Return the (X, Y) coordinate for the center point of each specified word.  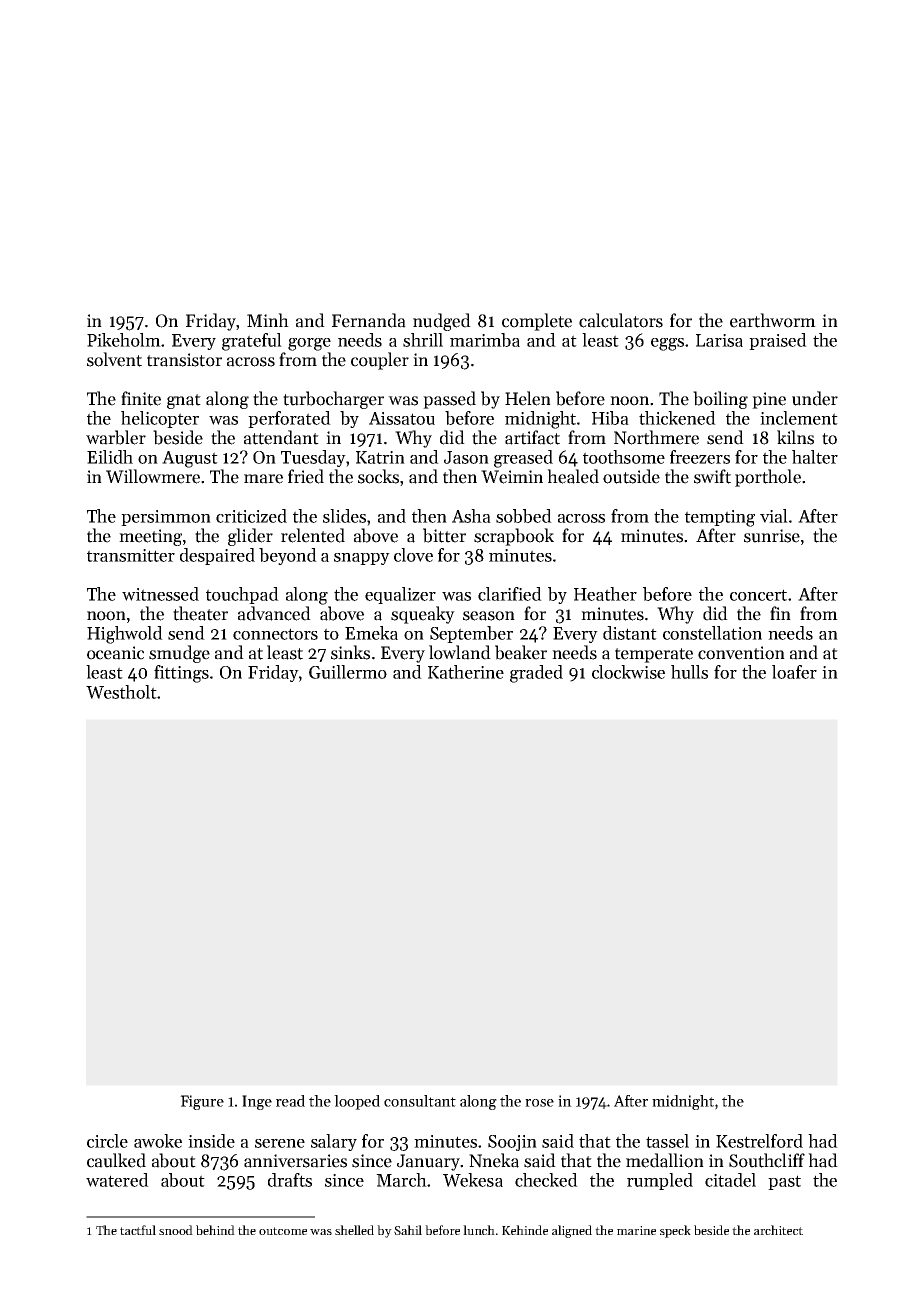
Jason (466, 457)
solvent (114, 359)
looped (357, 1102)
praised (778, 341)
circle (107, 1141)
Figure (202, 1102)
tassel (667, 1141)
